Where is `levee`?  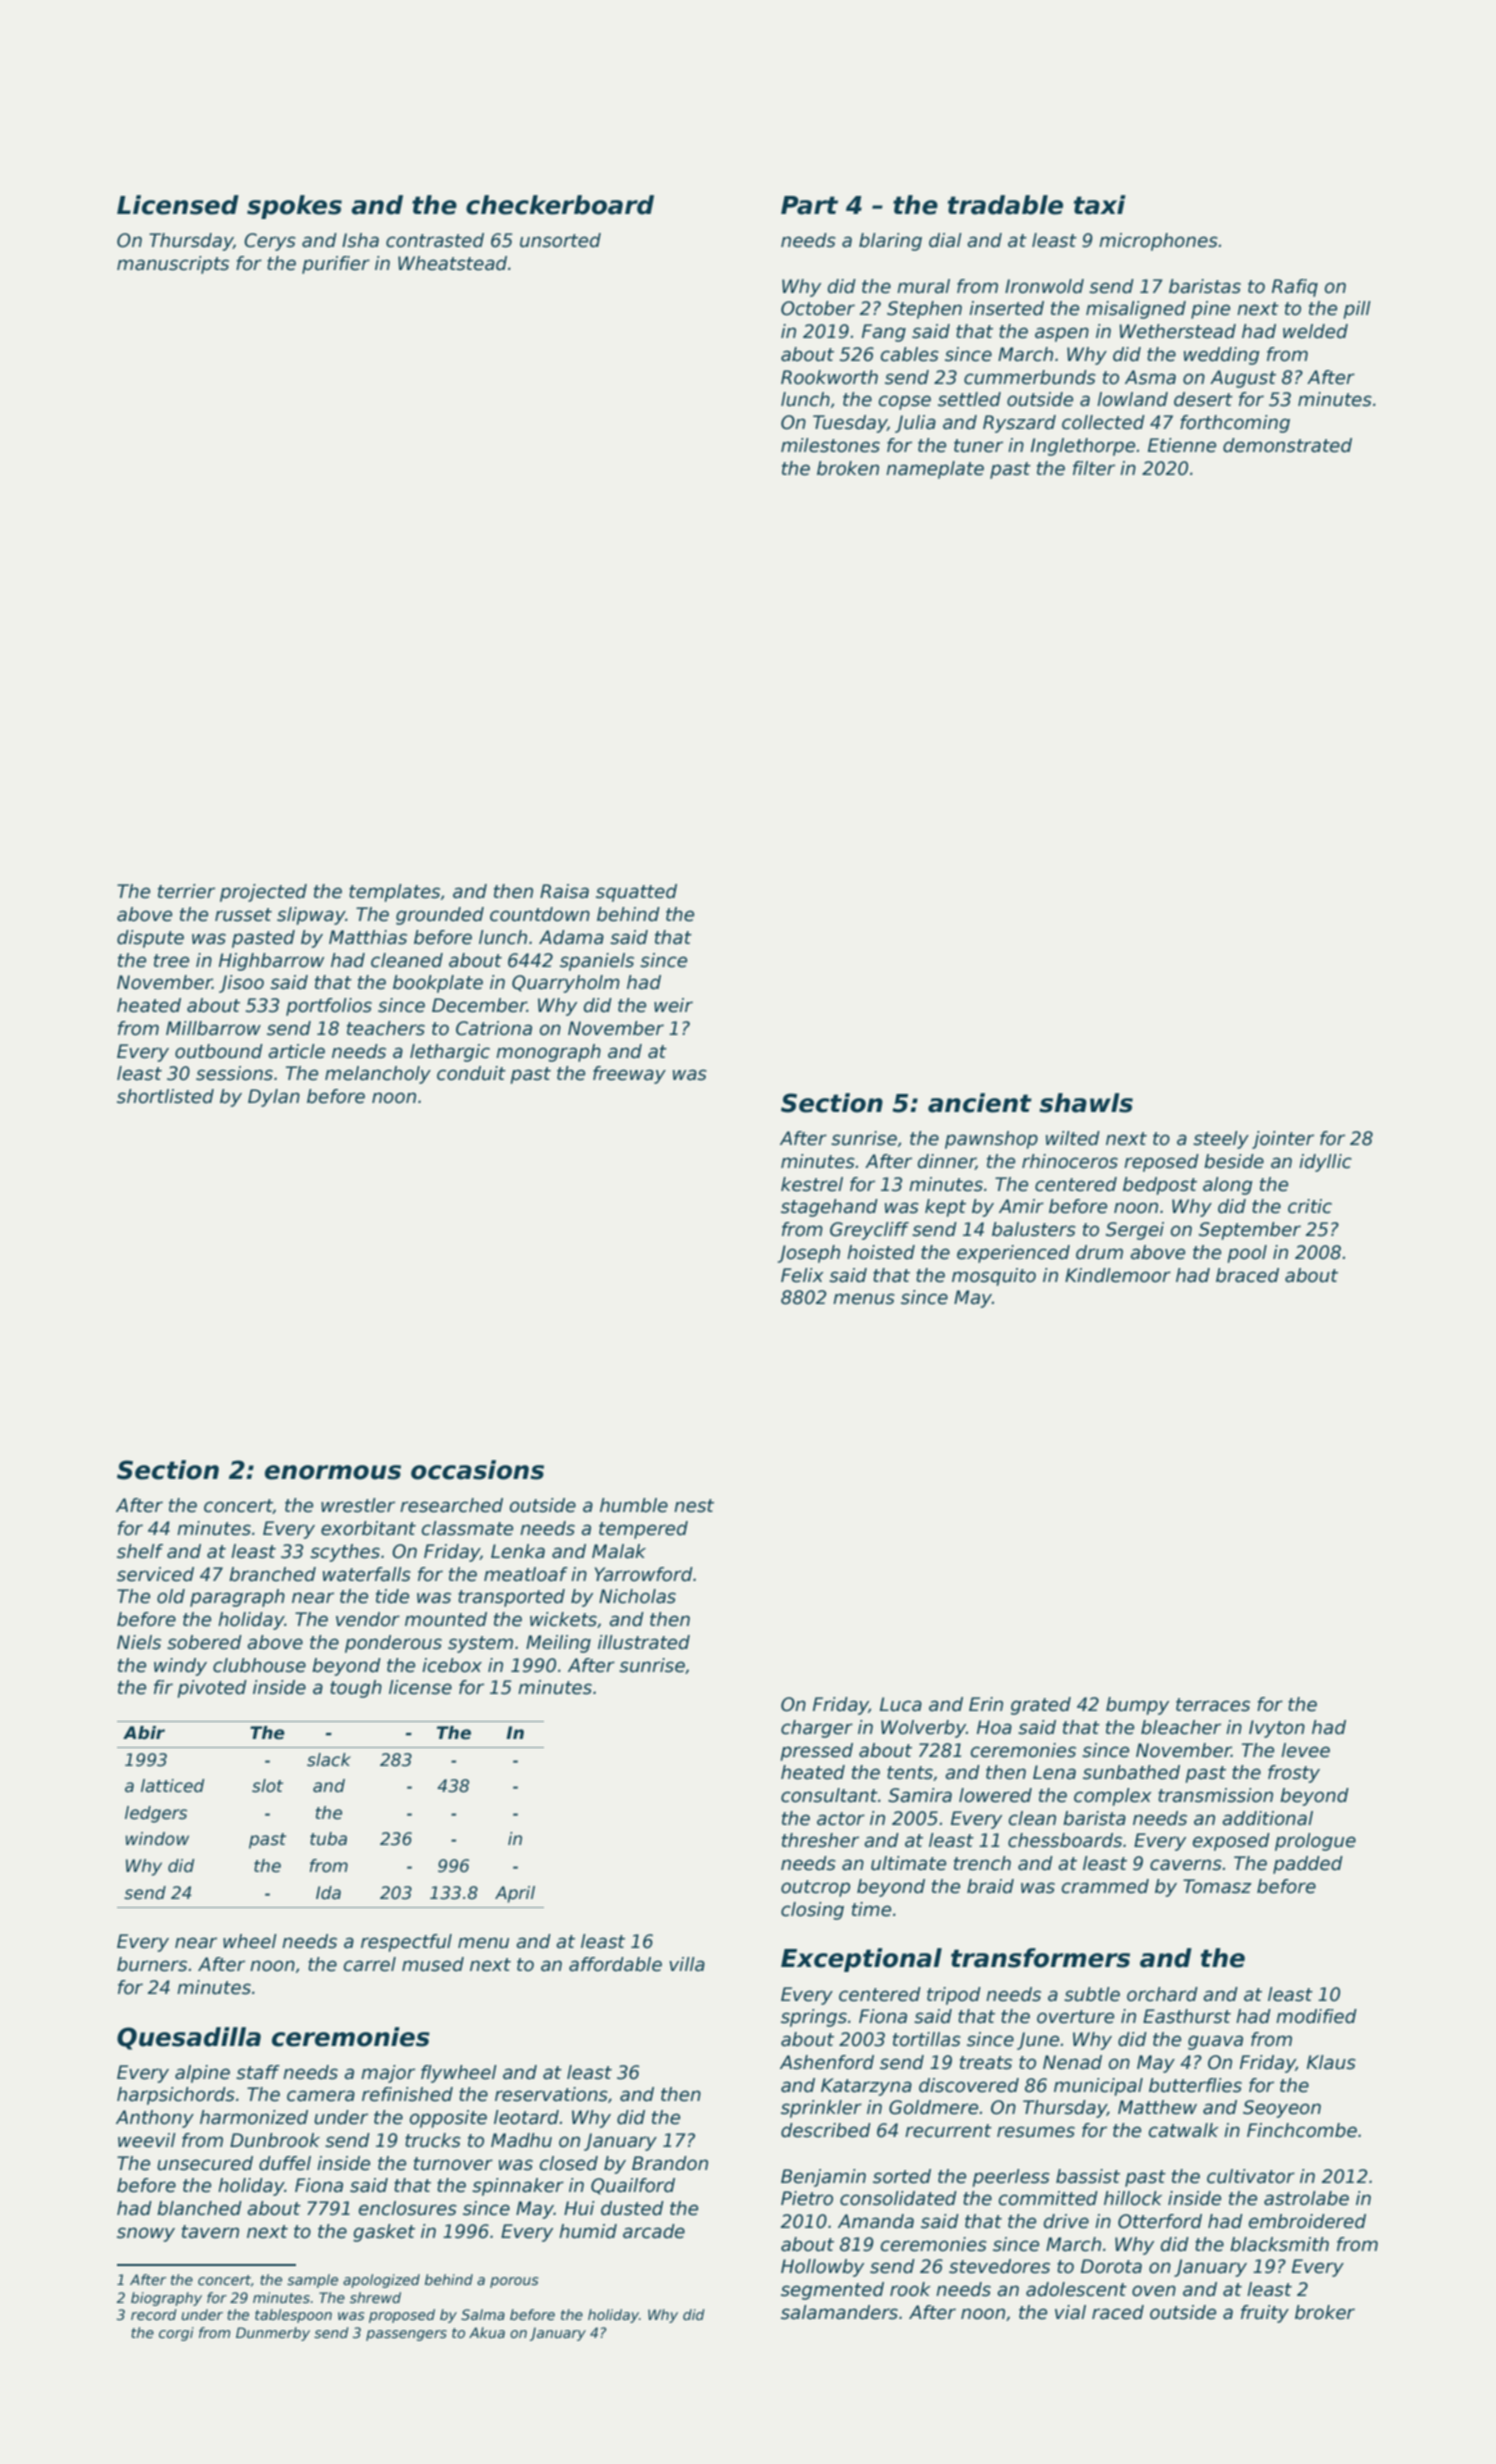
levee is located at coordinates (1305, 1750).
